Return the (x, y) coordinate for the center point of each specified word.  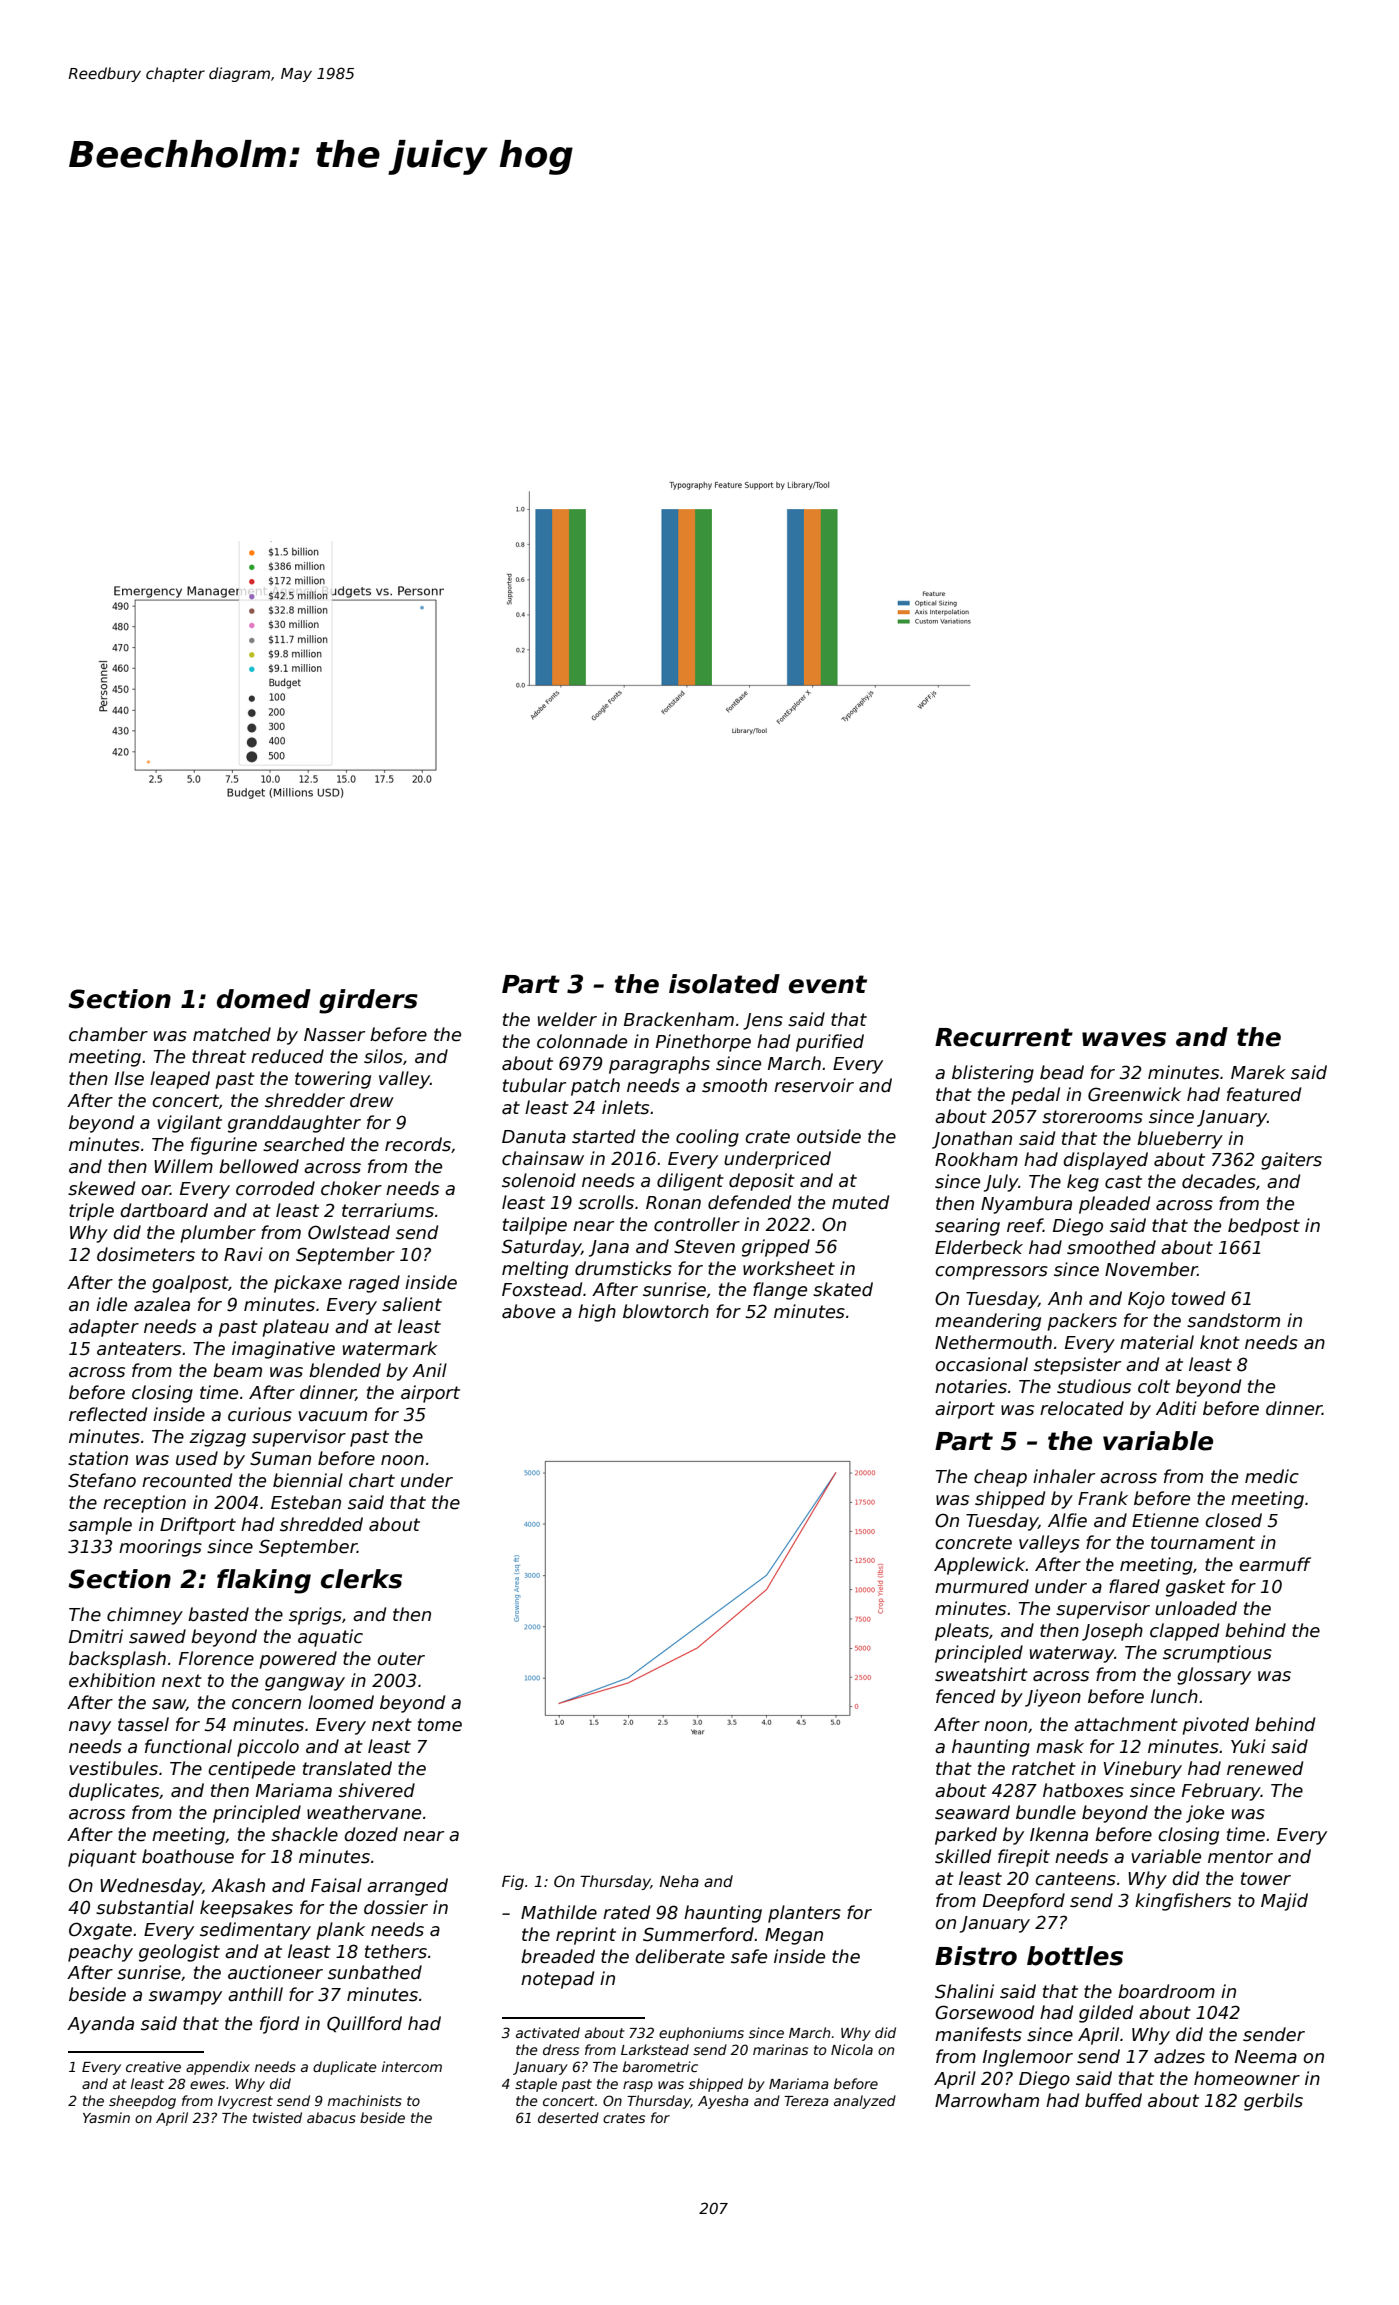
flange (780, 1291)
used (197, 1458)
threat (219, 1056)
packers (1082, 1322)
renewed (1265, 1768)
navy (90, 1728)
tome (440, 1725)
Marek (1258, 1072)
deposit (762, 1182)
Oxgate (100, 1931)
